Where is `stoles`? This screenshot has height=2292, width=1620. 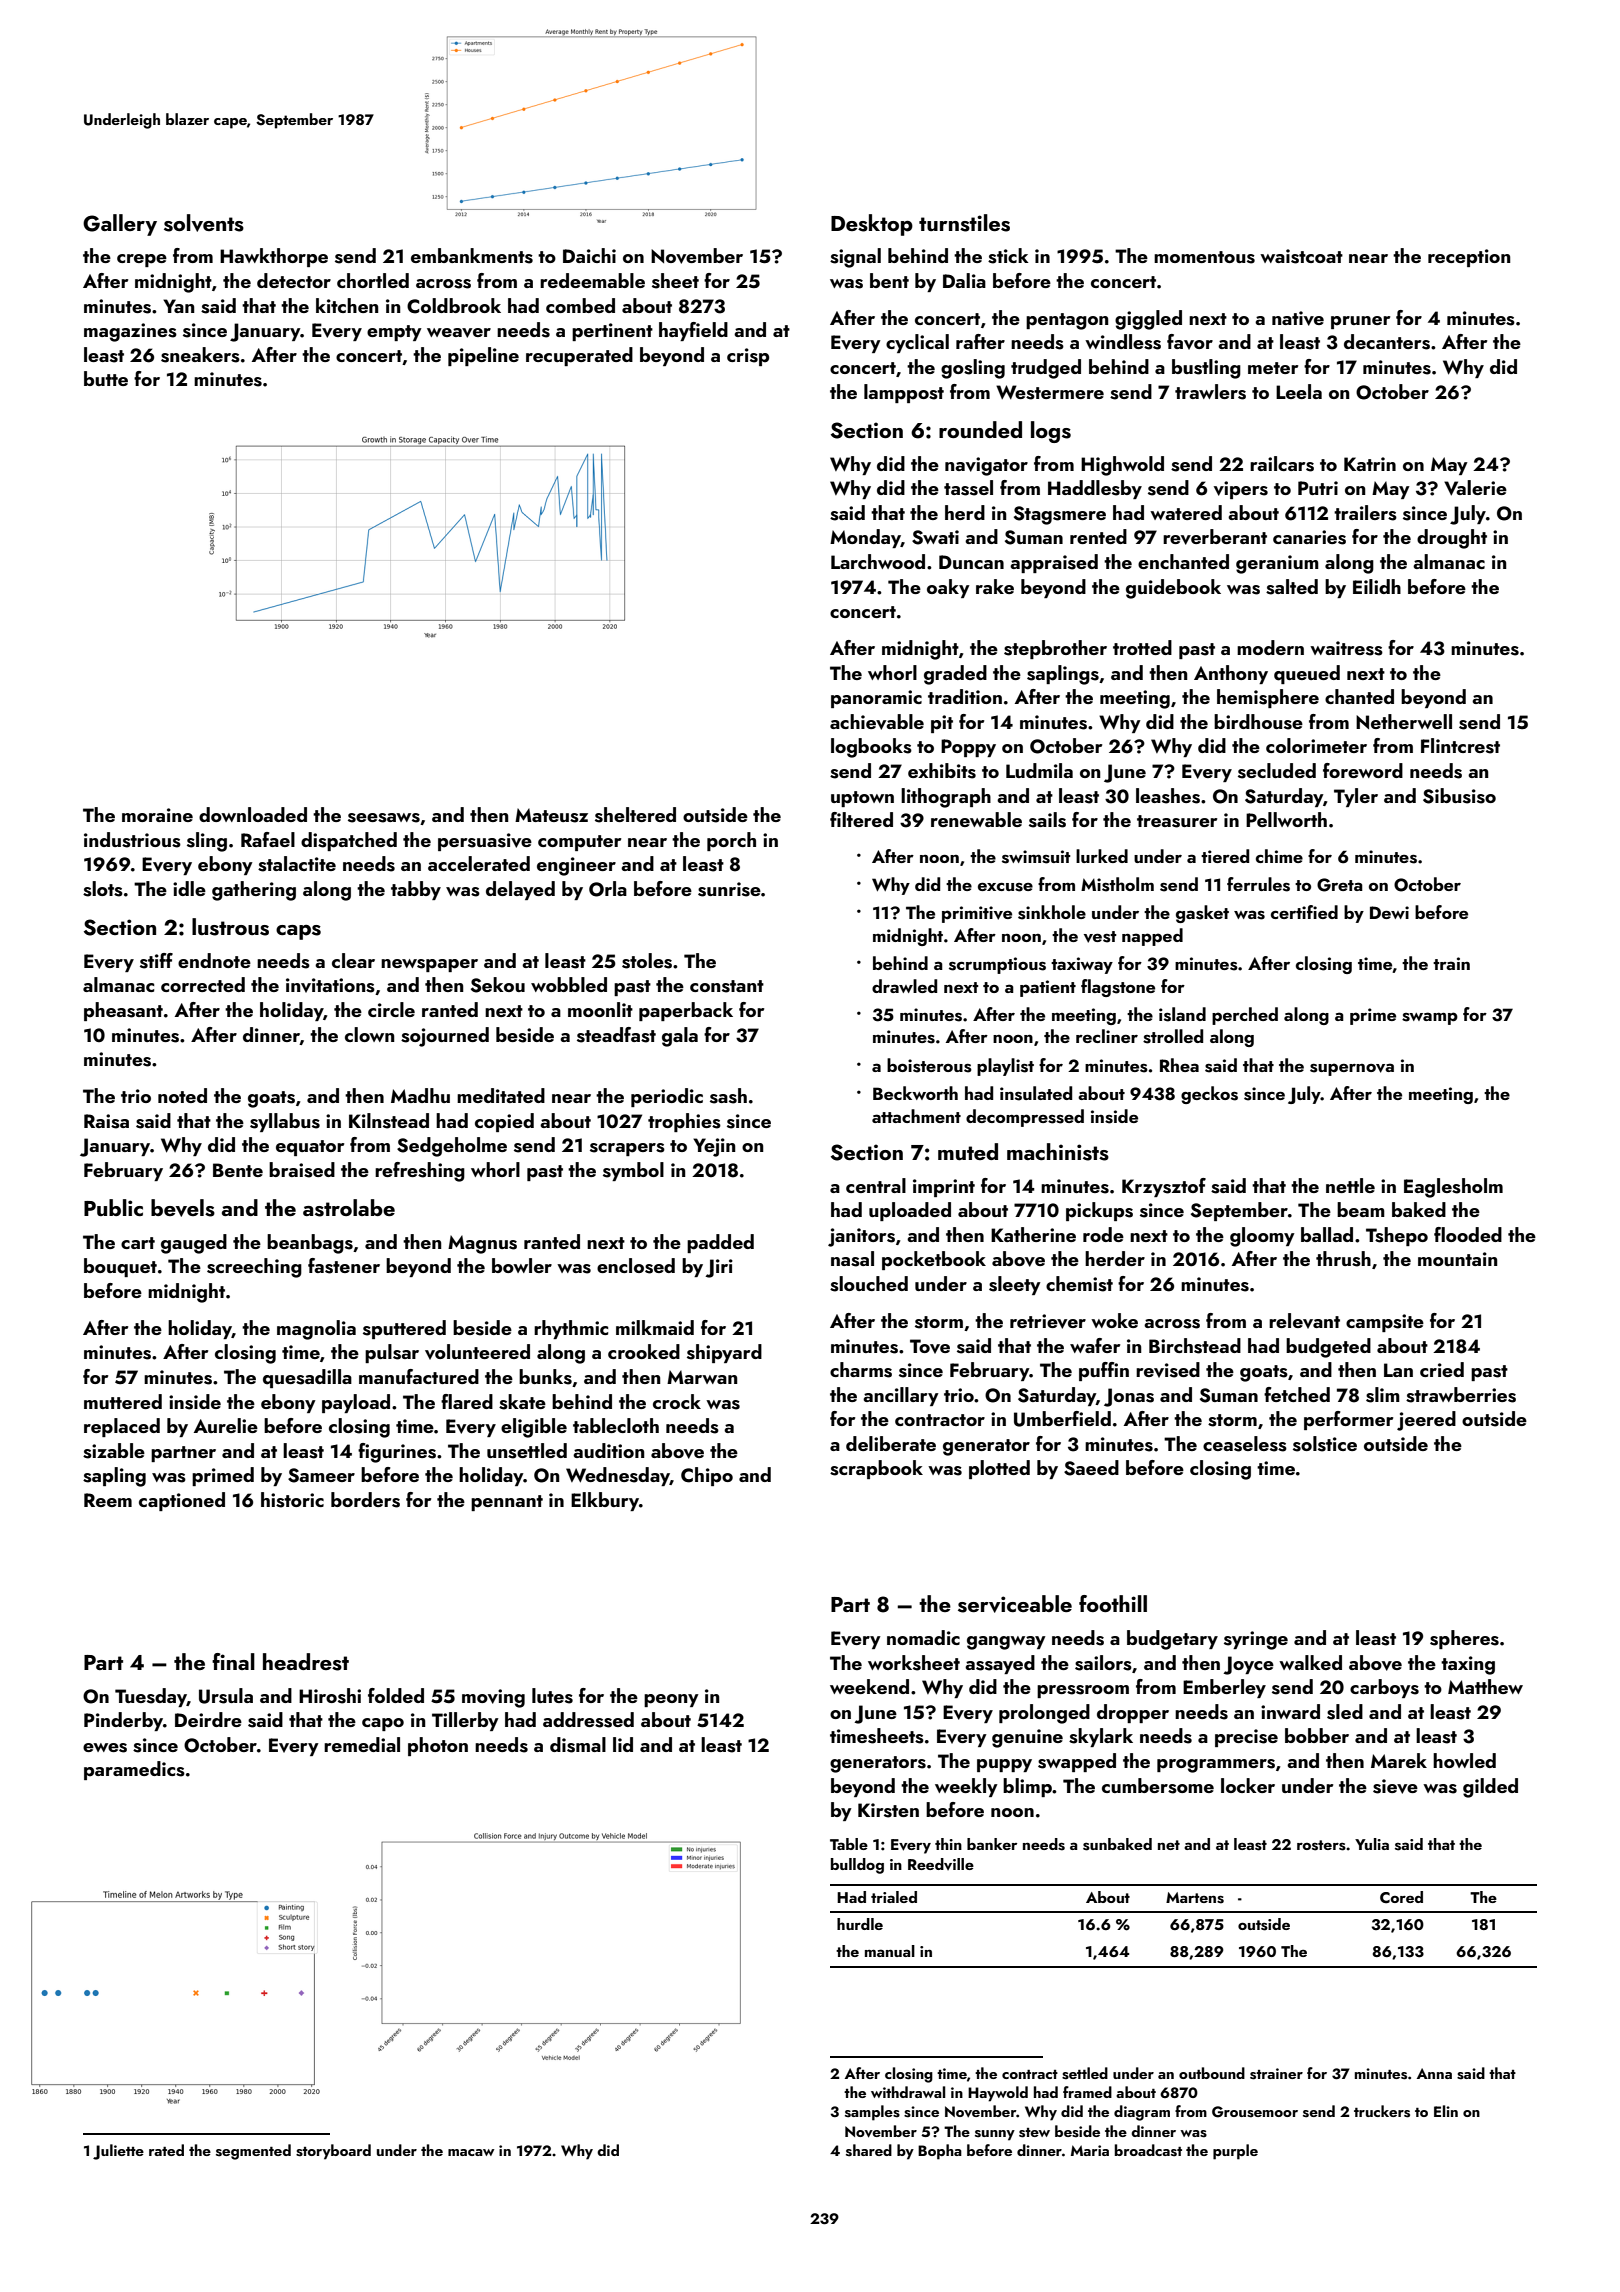
stoles is located at coordinates (647, 961).
